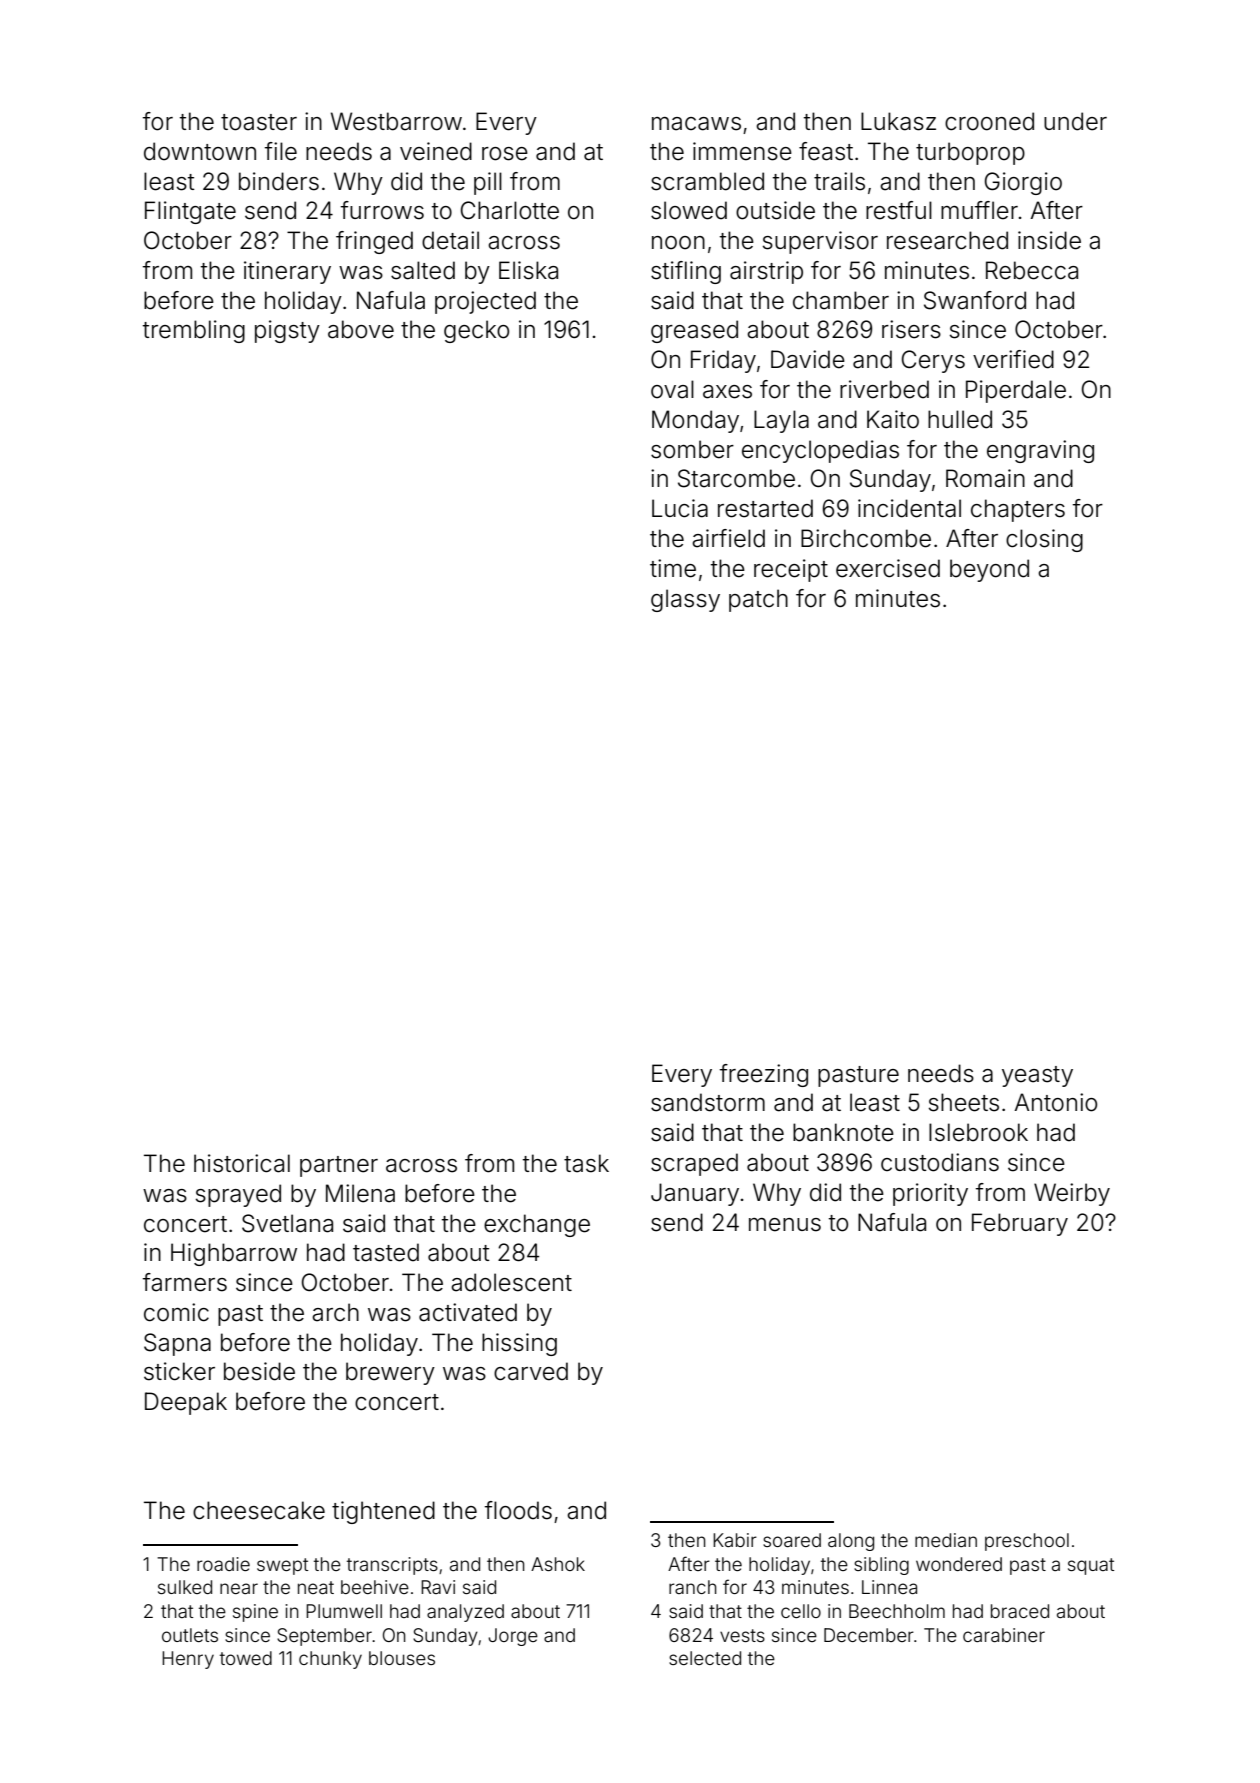 This image has height=1783, width=1260. I want to click on macaws, so click(696, 124).
